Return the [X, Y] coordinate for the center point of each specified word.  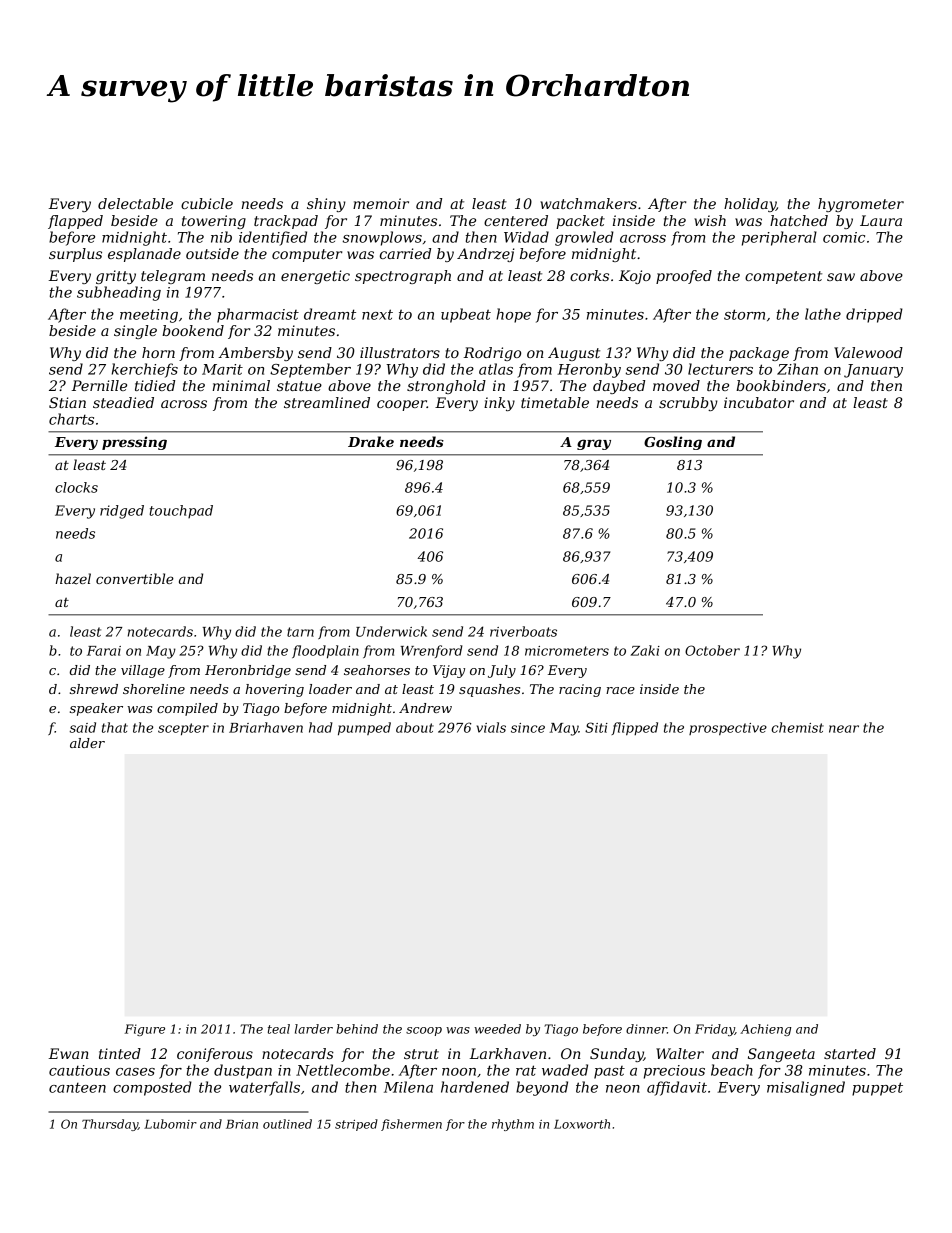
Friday [715, 1030]
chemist [798, 727]
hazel [73, 579]
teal [279, 1029]
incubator [759, 402]
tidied [155, 385]
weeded [497, 1029]
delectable [135, 203]
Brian [242, 1124]
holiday [750, 205]
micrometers [567, 651]
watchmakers [588, 203]
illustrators [400, 352]
